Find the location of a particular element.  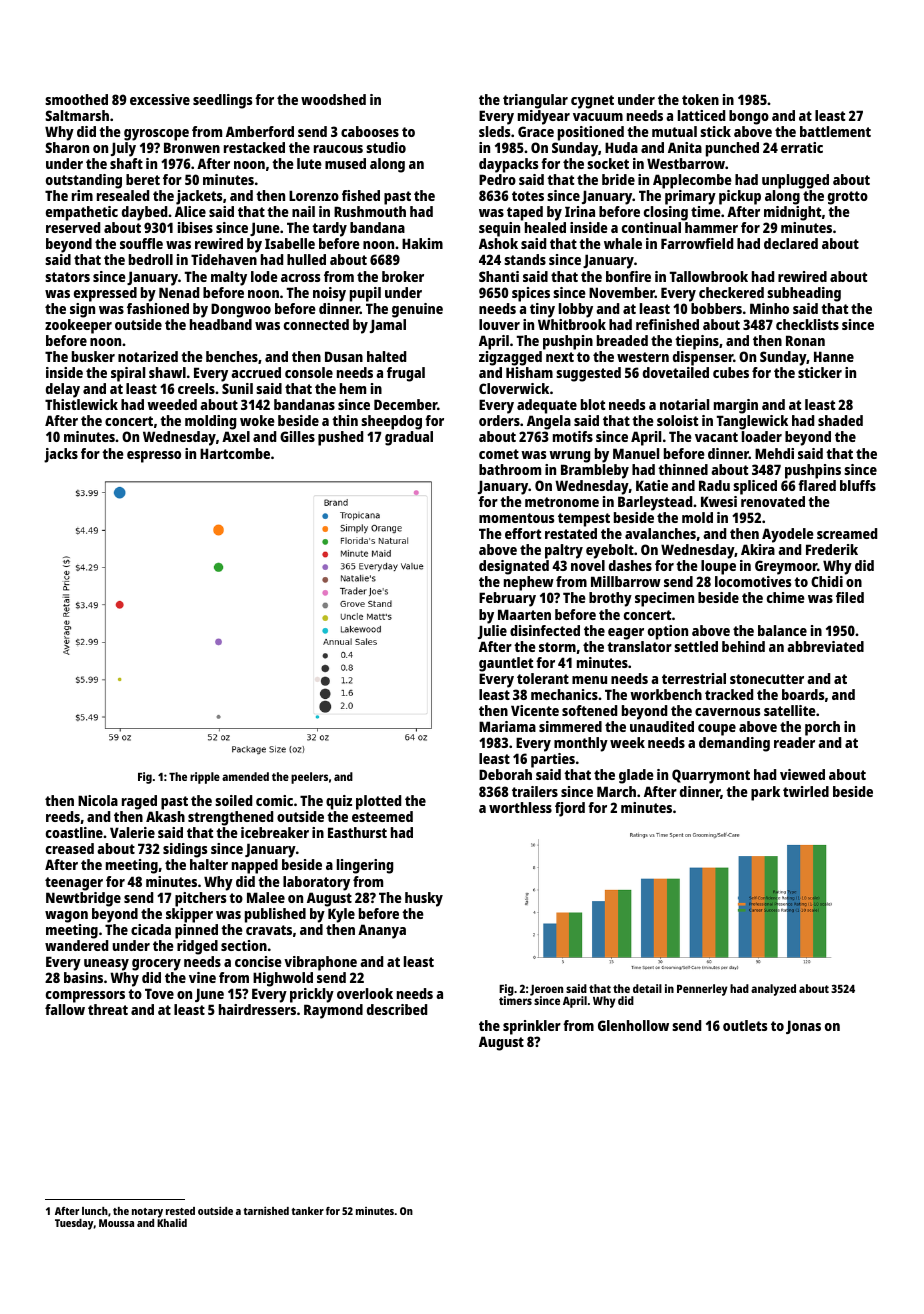

Hartcombe is located at coordinates (235, 453).
